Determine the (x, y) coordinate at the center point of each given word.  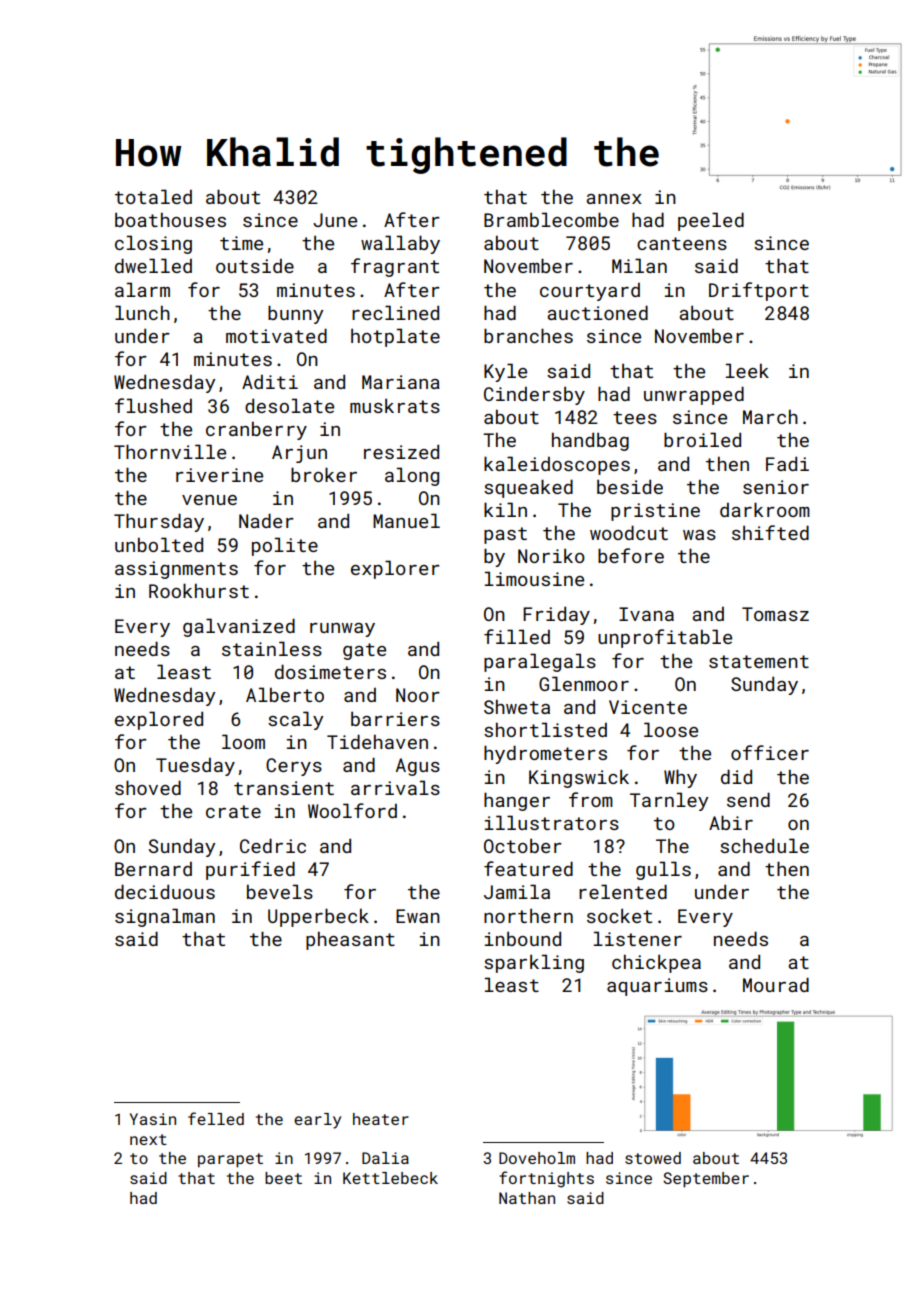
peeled (711, 221)
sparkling (534, 963)
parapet (230, 1160)
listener (638, 938)
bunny (295, 314)
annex (614, 199)
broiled (702, 439)
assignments (176, 570)
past (505, 535)
